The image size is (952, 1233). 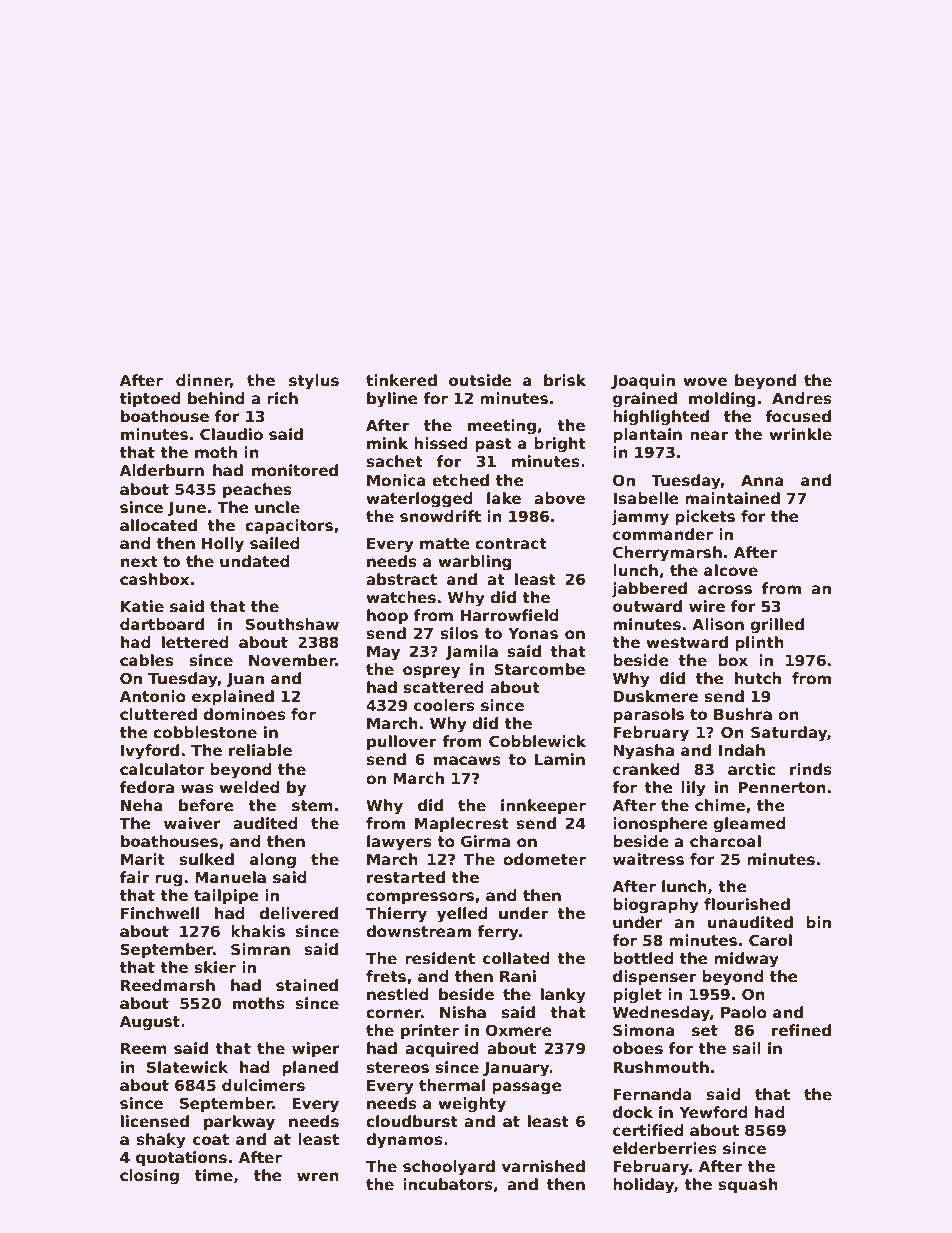 What do you see at coordinates (149, 1177) in the page?
I see `closing` at bounding box center [149, 1177].
